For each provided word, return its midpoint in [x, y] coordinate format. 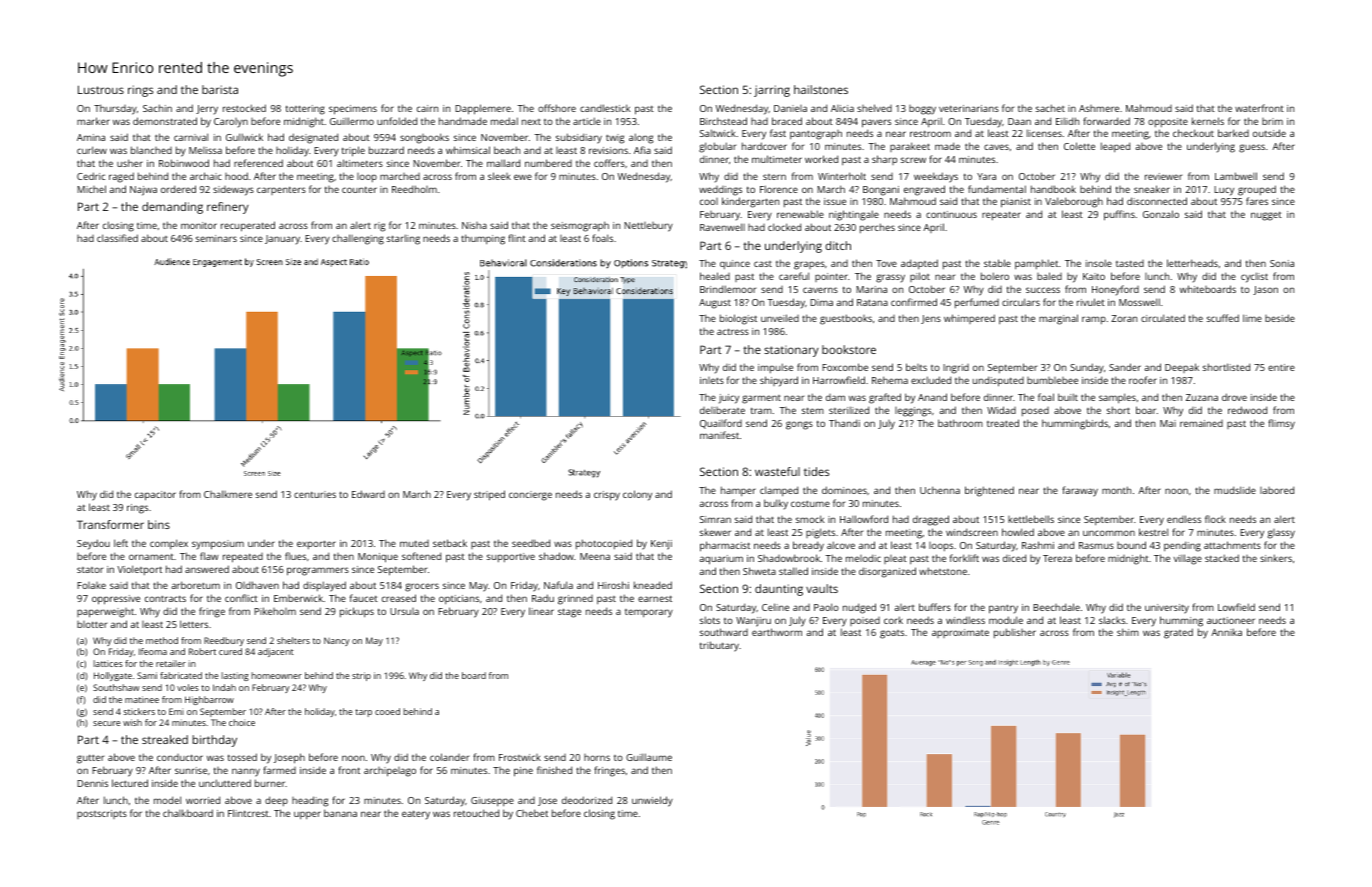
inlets [712, 380]
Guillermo [352, 121]
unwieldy [652, 801]
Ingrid [956, 369]
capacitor [155, 496]
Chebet [532, 813]
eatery [416, 815]
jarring [772, 91]
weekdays [936, 177]
